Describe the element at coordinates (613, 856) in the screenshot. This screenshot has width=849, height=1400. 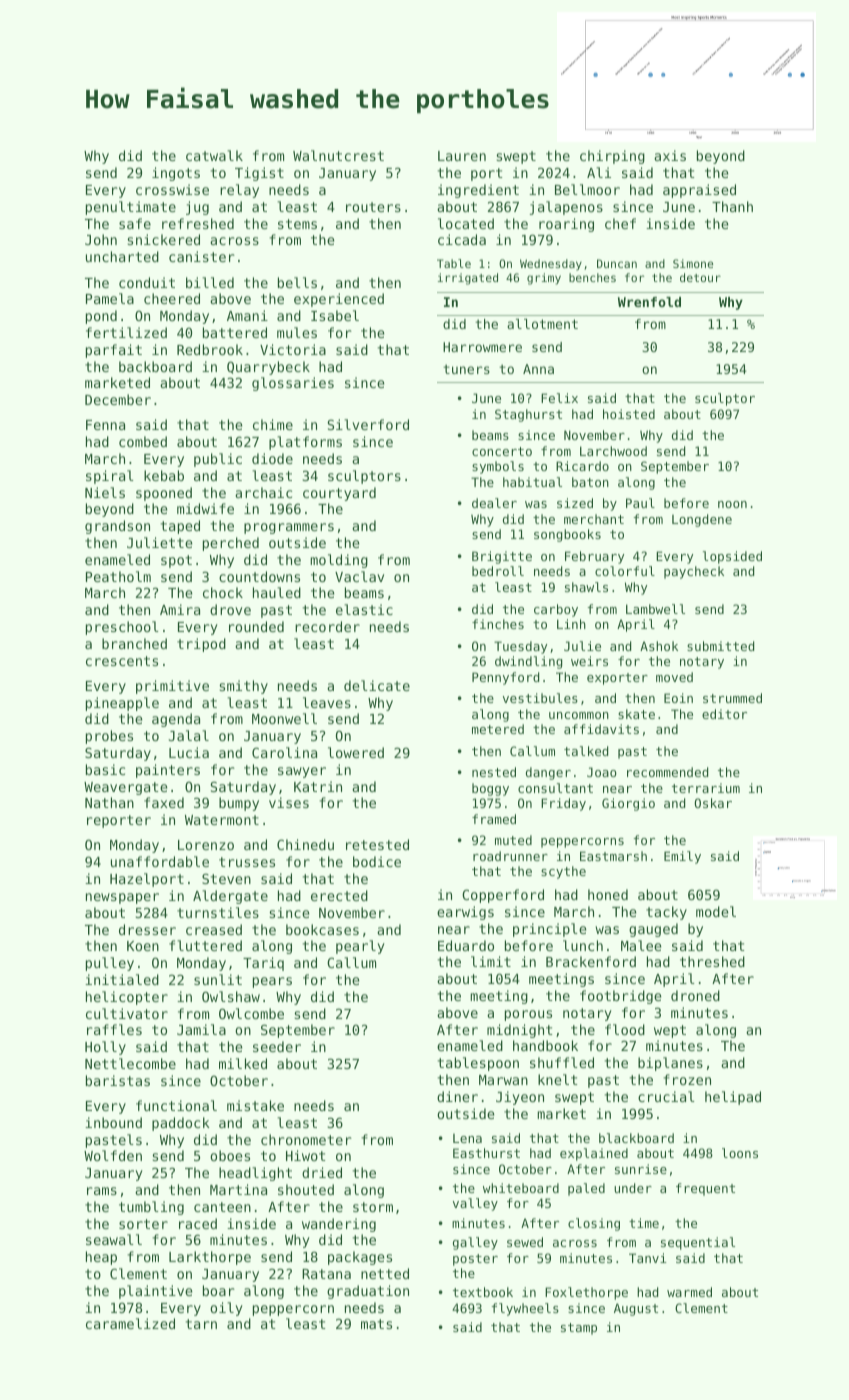
I see `Eastmarsh` at that location.
